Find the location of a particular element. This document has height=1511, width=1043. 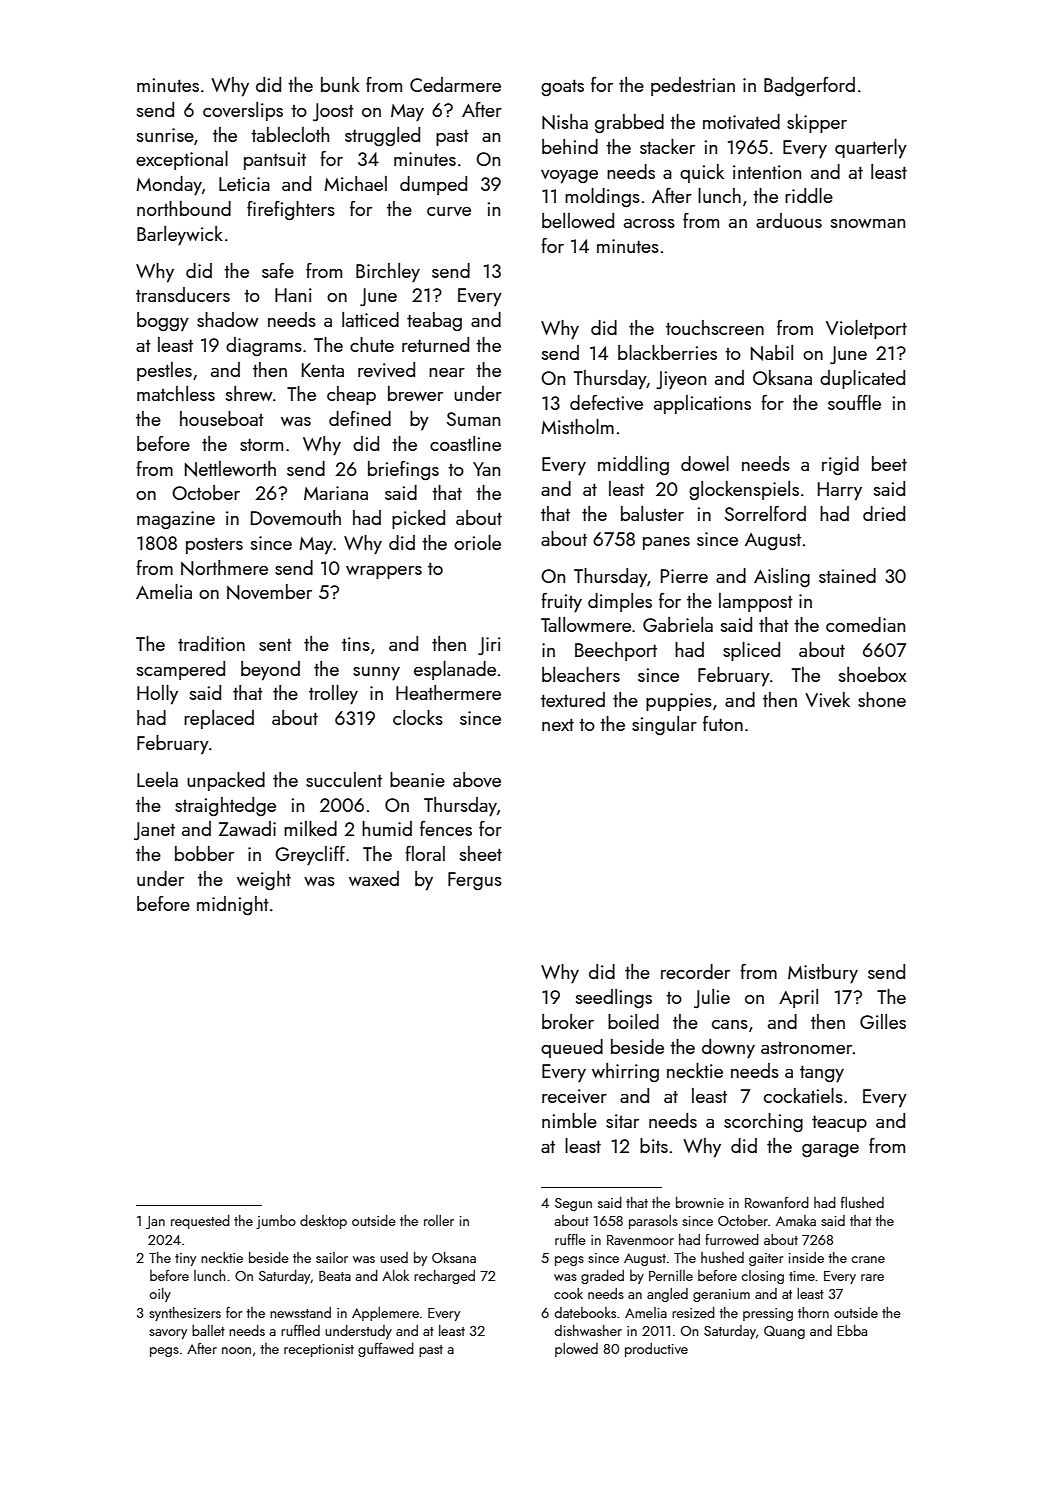

northbound is located at coordinates (184, 208).
